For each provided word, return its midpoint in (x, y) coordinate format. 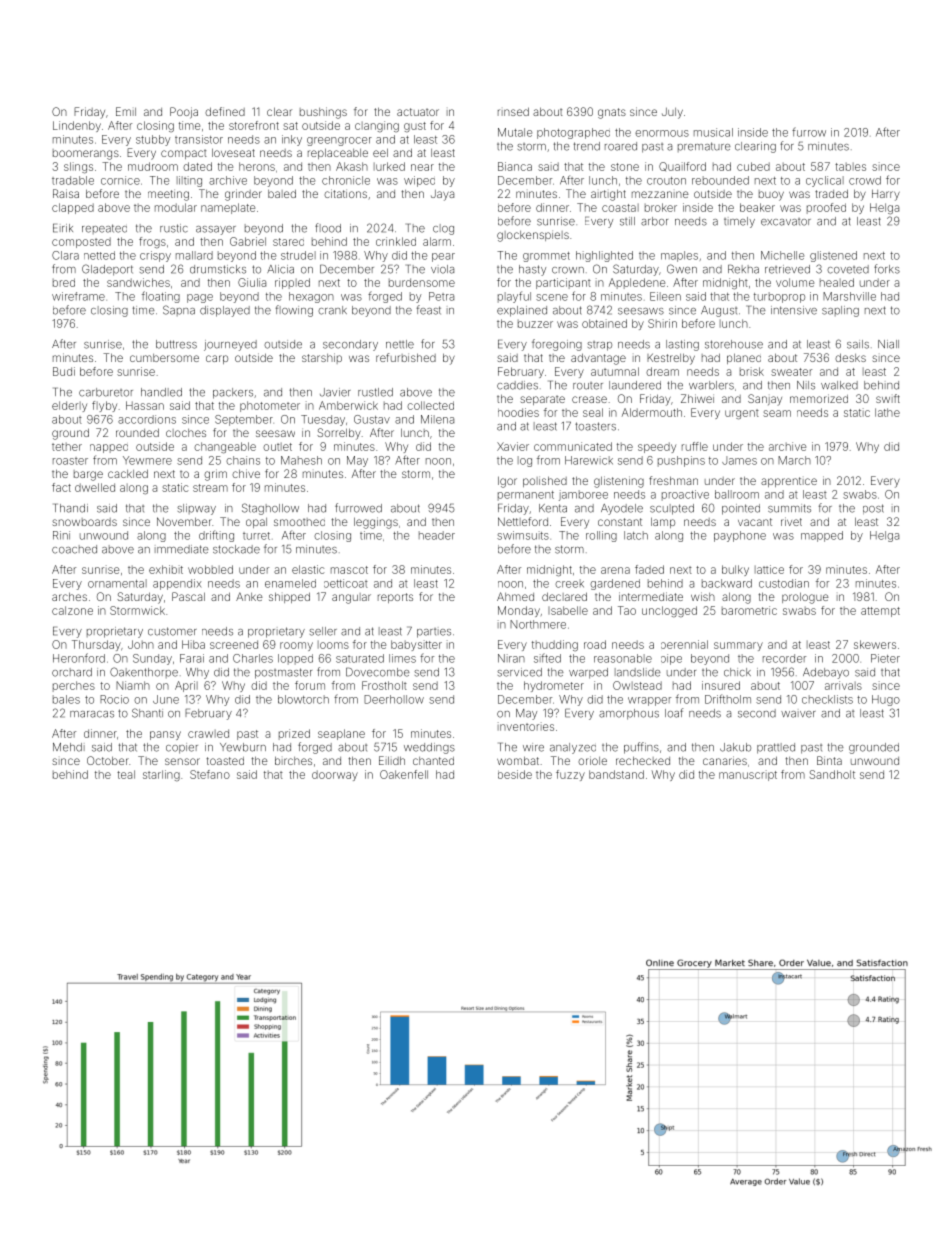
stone (625, 167)
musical (713, 132)
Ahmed (515, 596)
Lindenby (77, 126)
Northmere (538, 624)
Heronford (79, 658)
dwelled (95, 487)
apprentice (789, 482)
